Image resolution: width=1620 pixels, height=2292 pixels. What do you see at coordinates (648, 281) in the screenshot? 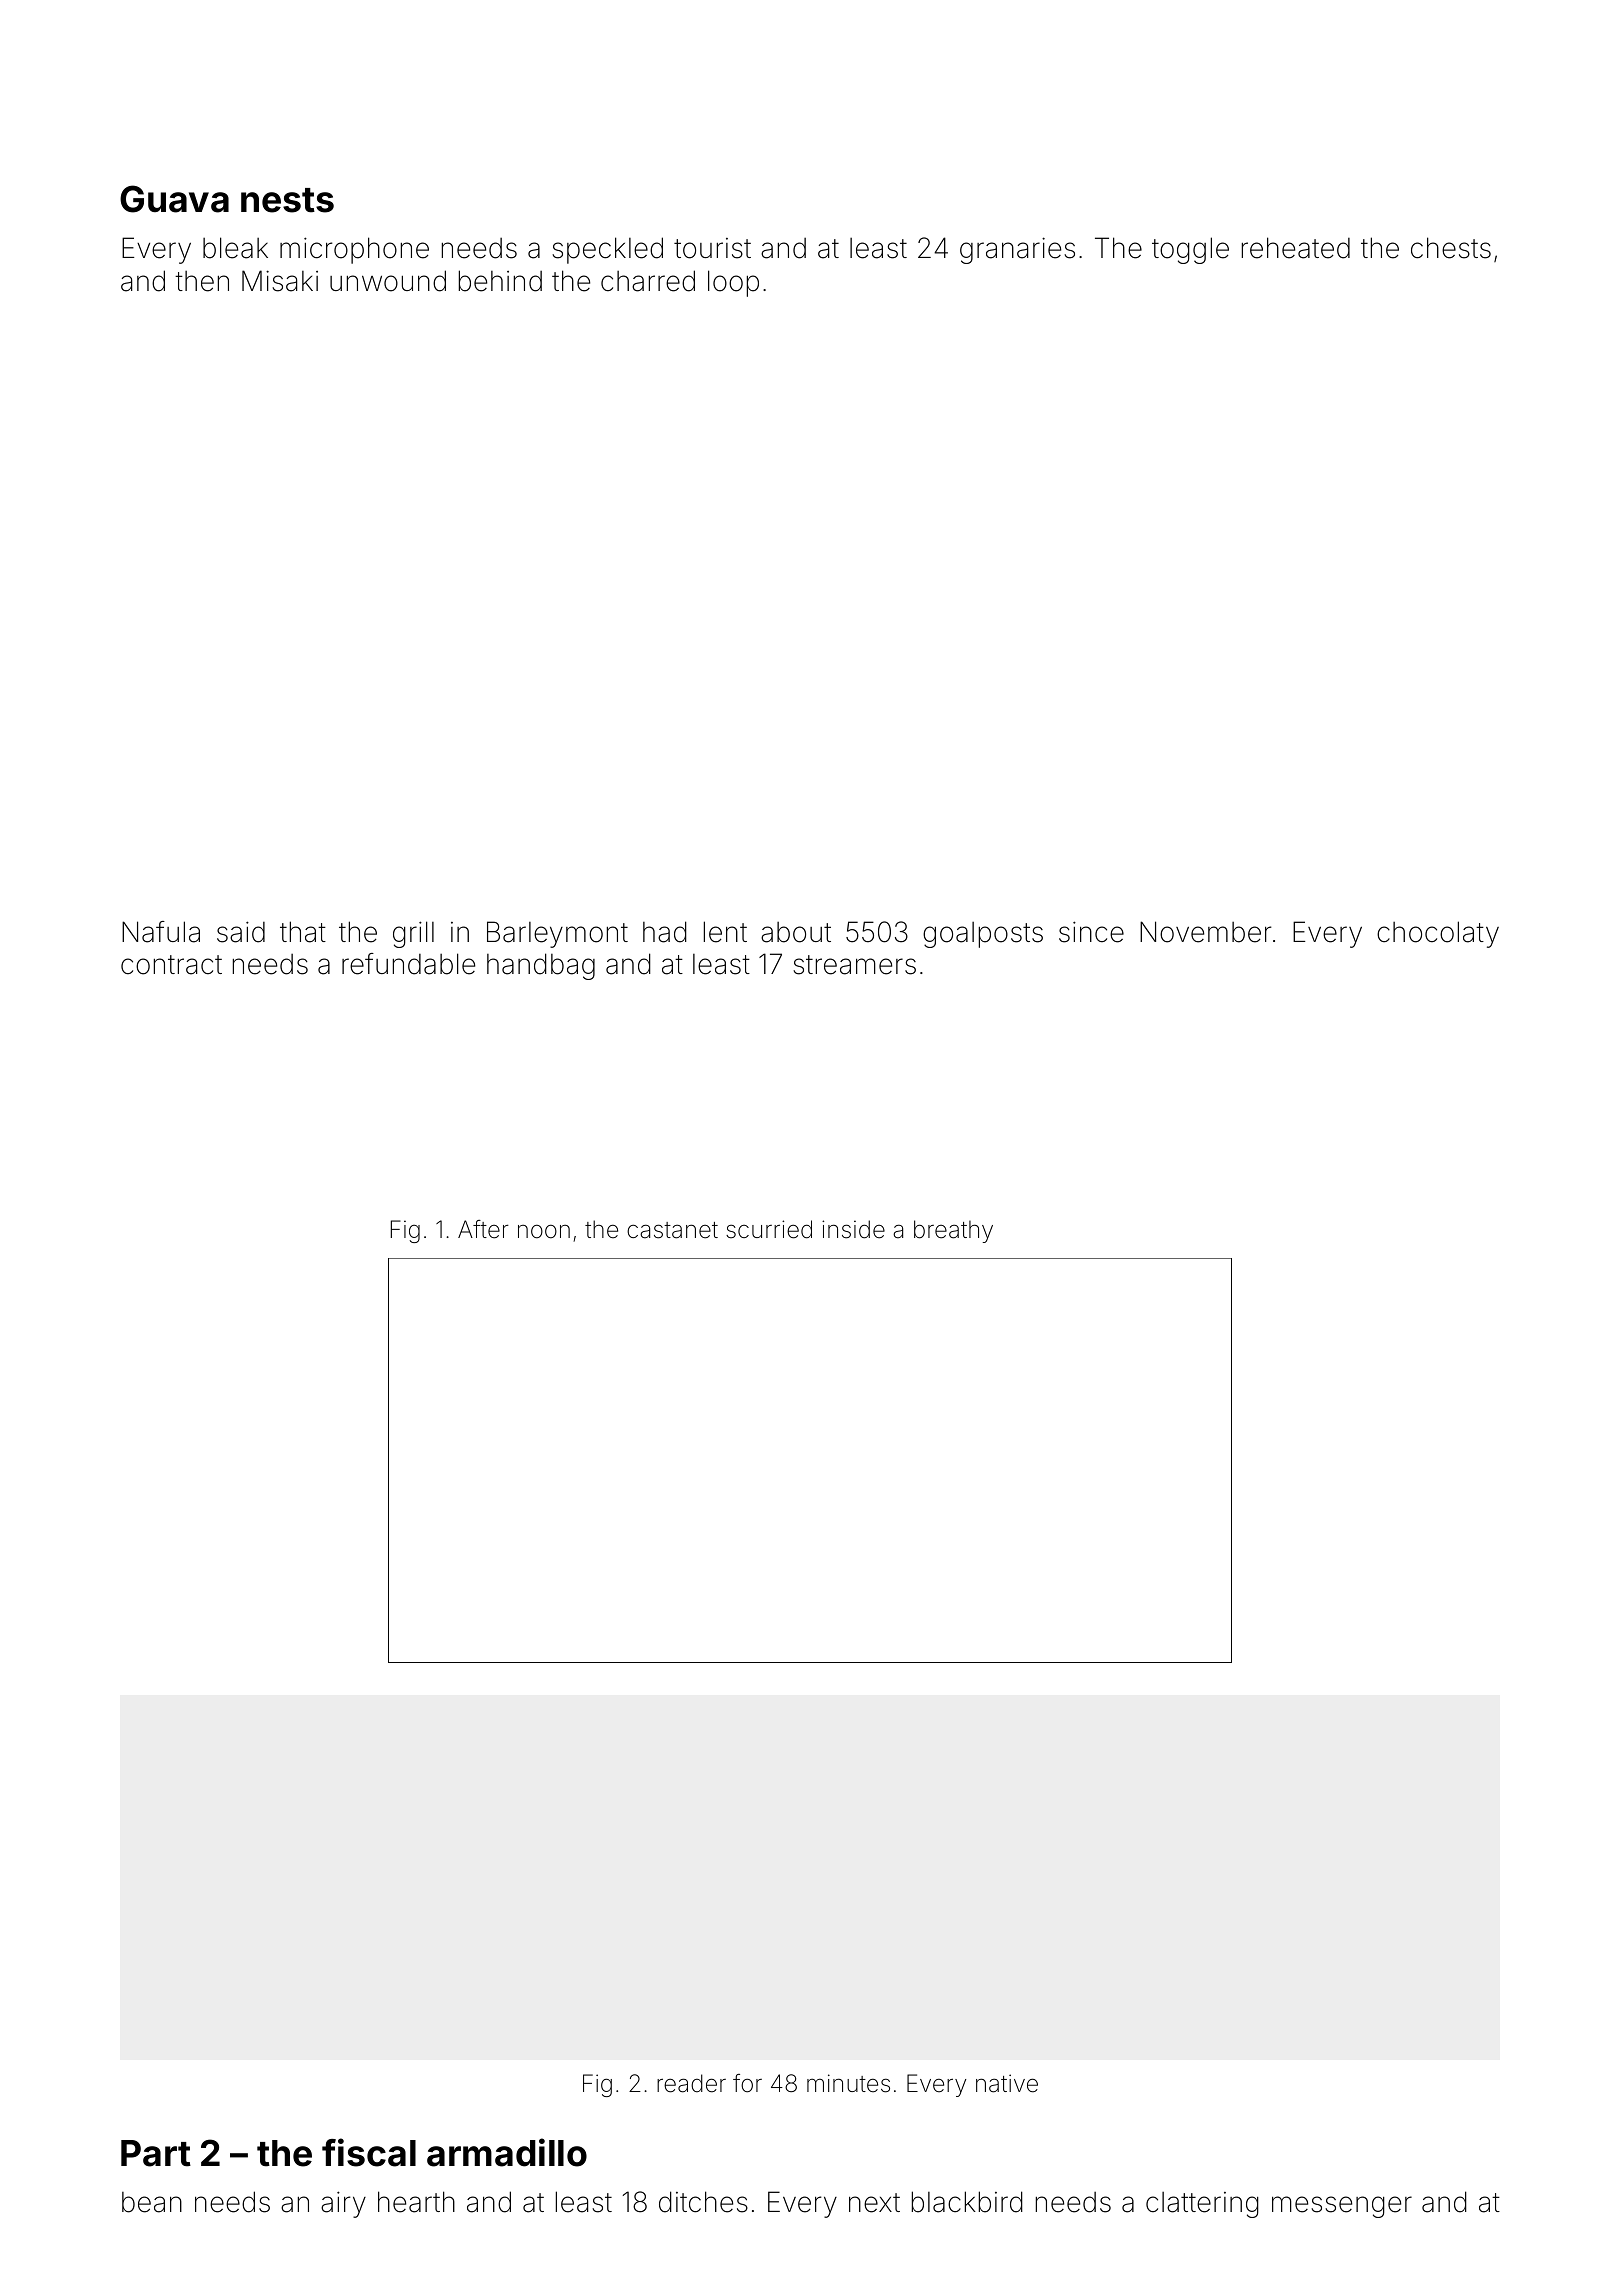
I see `charred` at bounding box center [648, 281].
